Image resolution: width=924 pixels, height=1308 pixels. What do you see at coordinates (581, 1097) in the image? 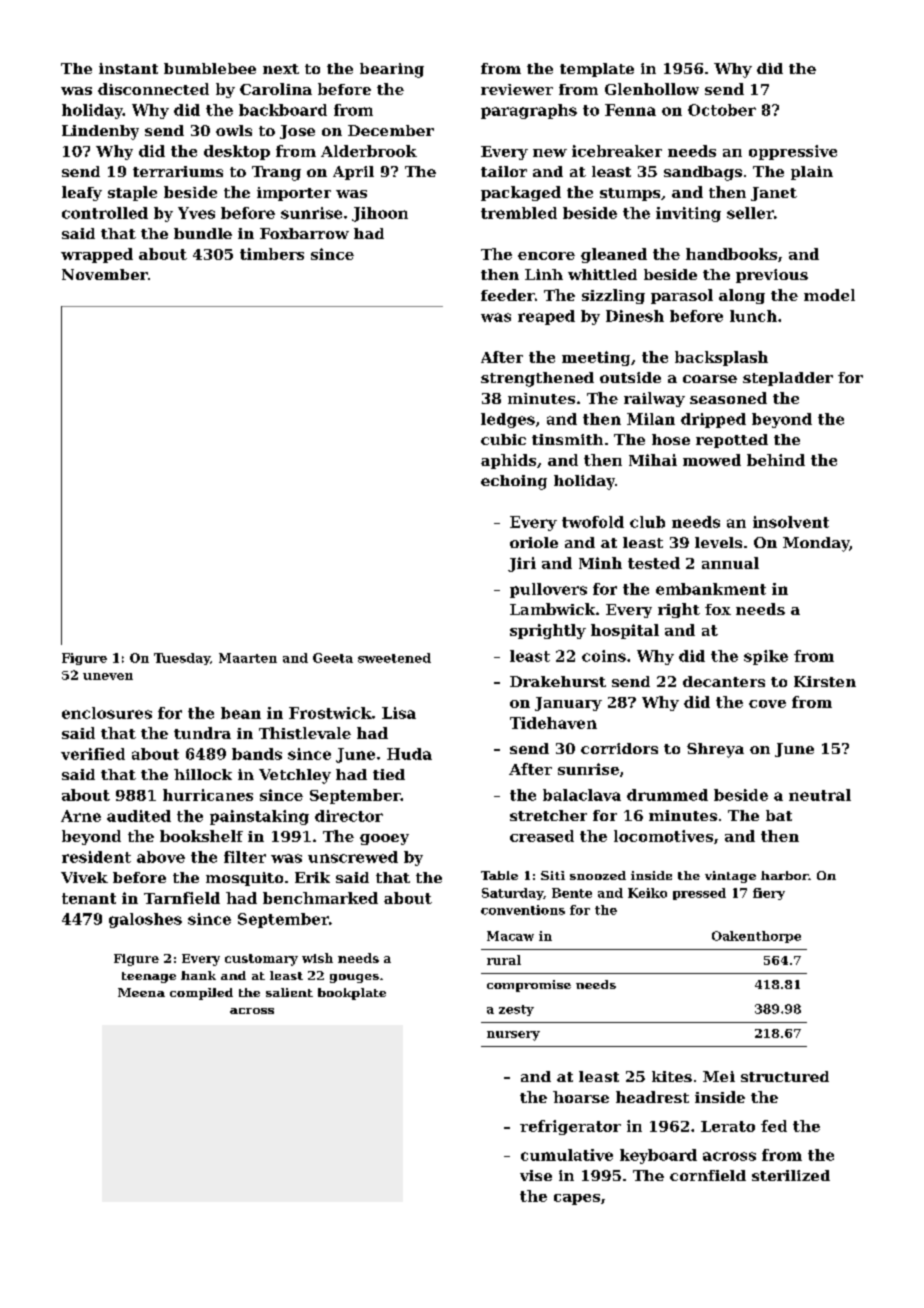
I see `hoarse` at bounding box center [581, 1097].
